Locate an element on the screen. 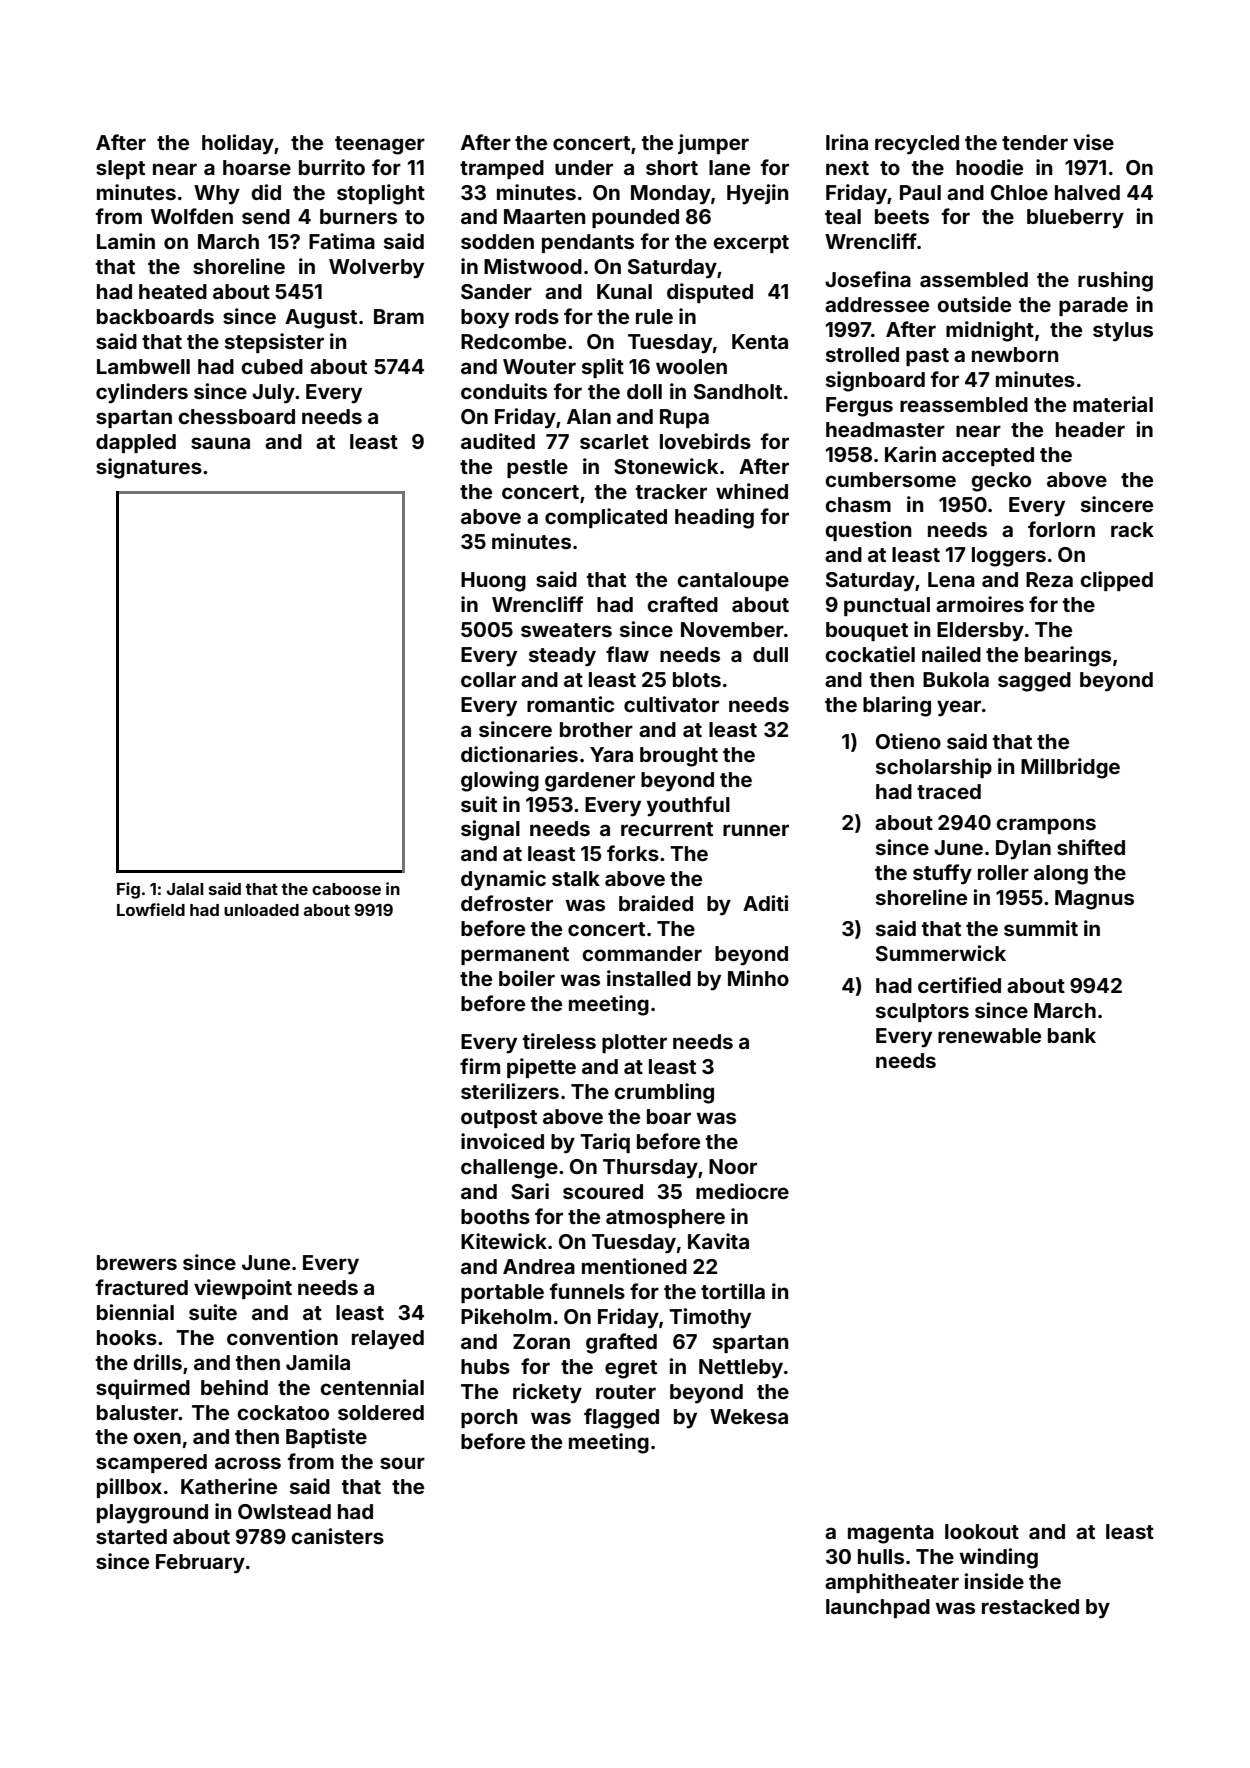 The image size is (1250, 1768). flagged is located at coordinates (621, 1418).
